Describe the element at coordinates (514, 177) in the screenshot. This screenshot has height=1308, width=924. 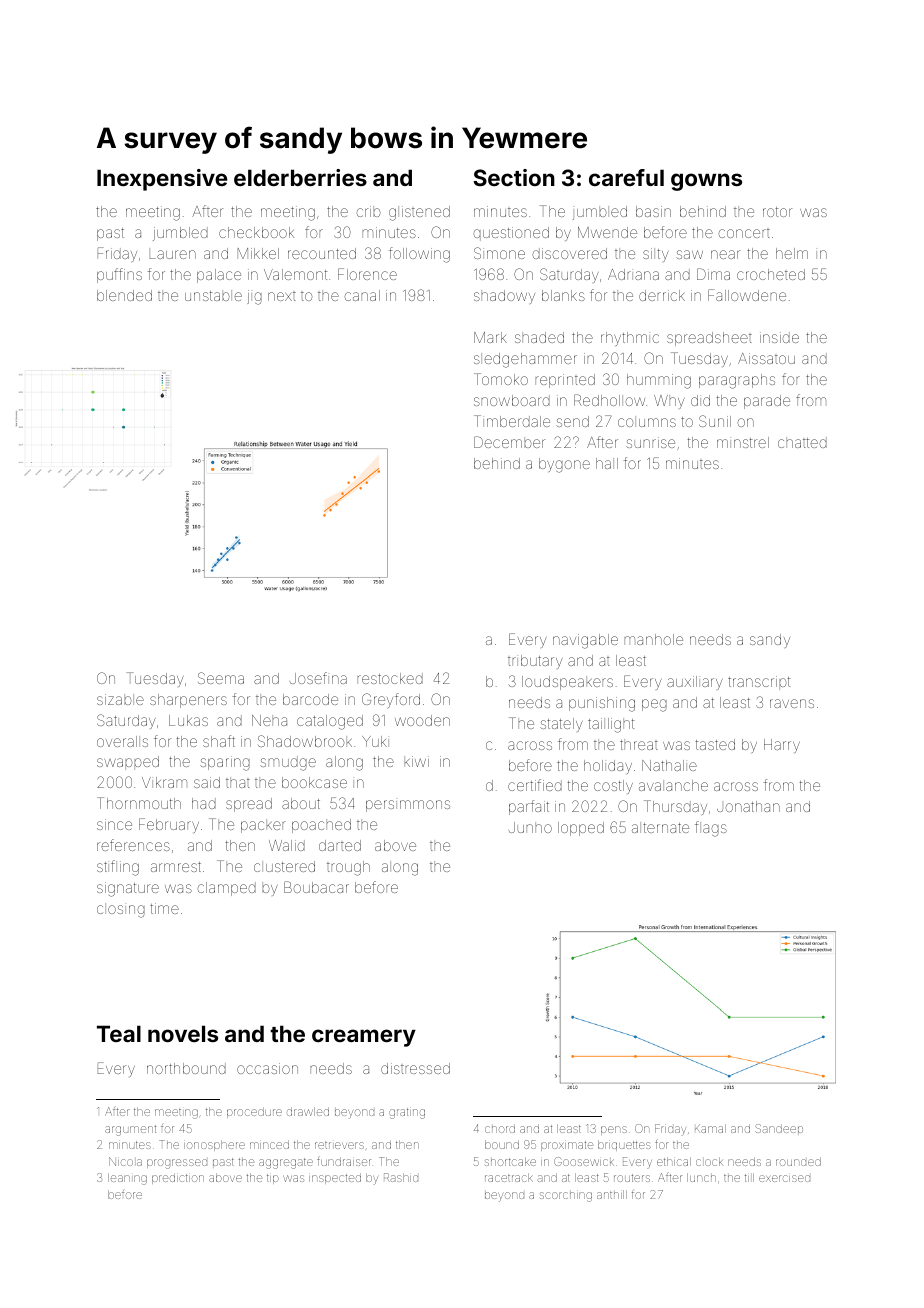
I see `Section` at that location.
